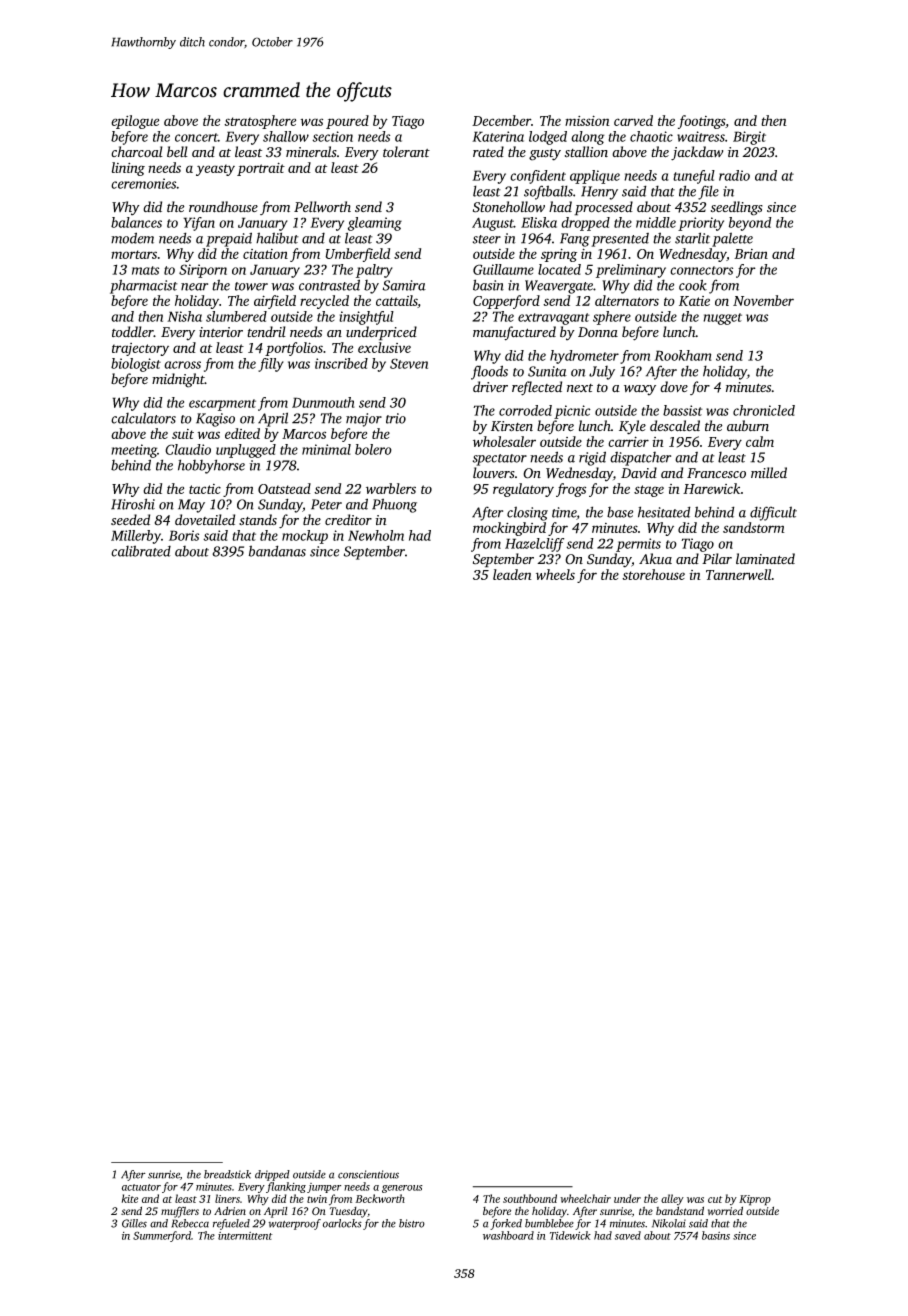 This page has width=908, height=1316. I want to click on December, so click(501, 120).
